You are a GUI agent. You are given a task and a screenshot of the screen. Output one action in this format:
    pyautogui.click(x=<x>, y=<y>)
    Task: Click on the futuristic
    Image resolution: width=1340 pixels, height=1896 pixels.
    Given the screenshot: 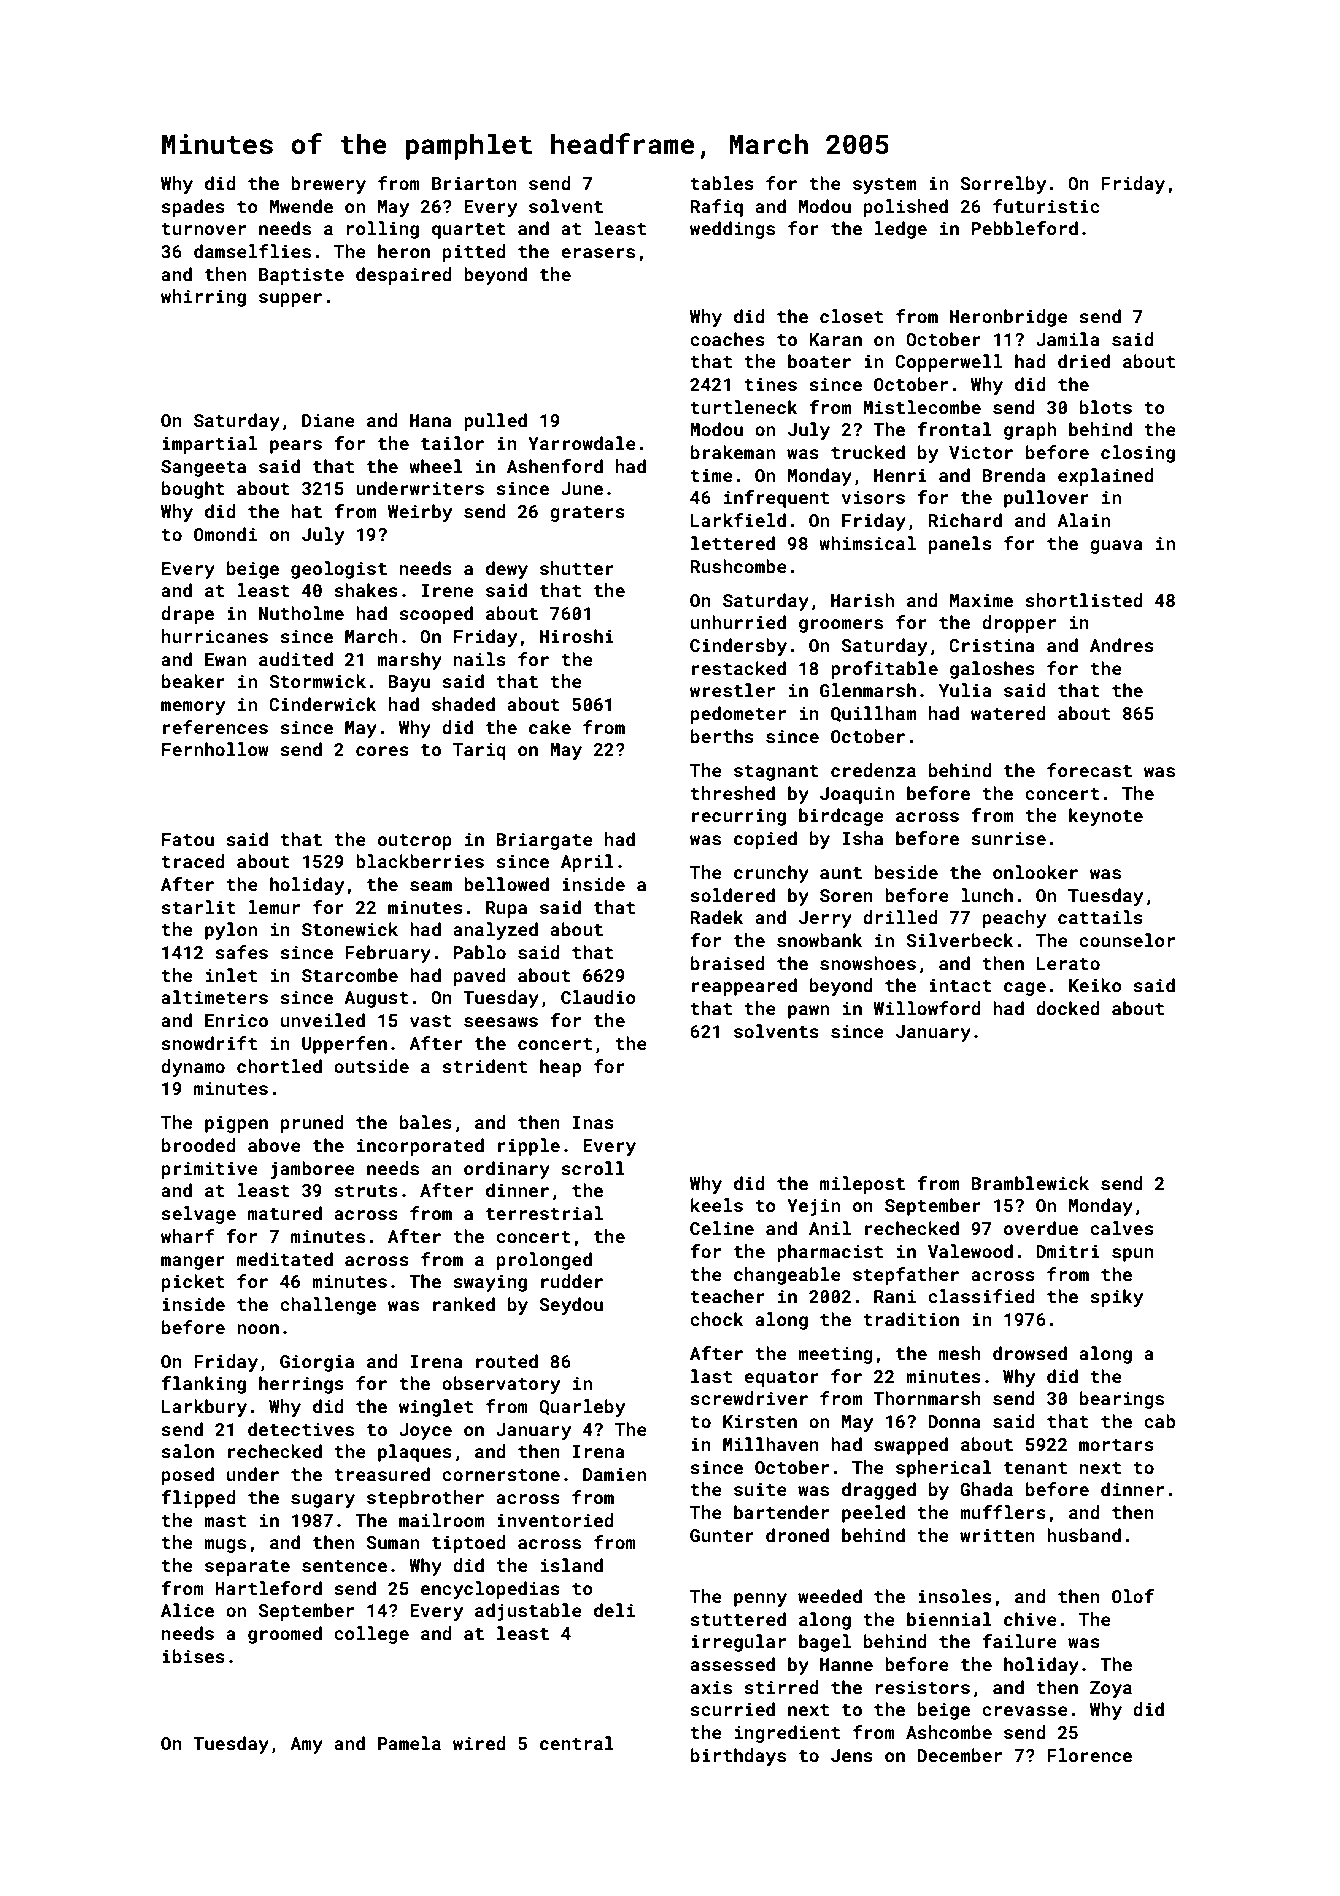 What is the action you would take?
    pyautogui.click(x=1046, y=206)
